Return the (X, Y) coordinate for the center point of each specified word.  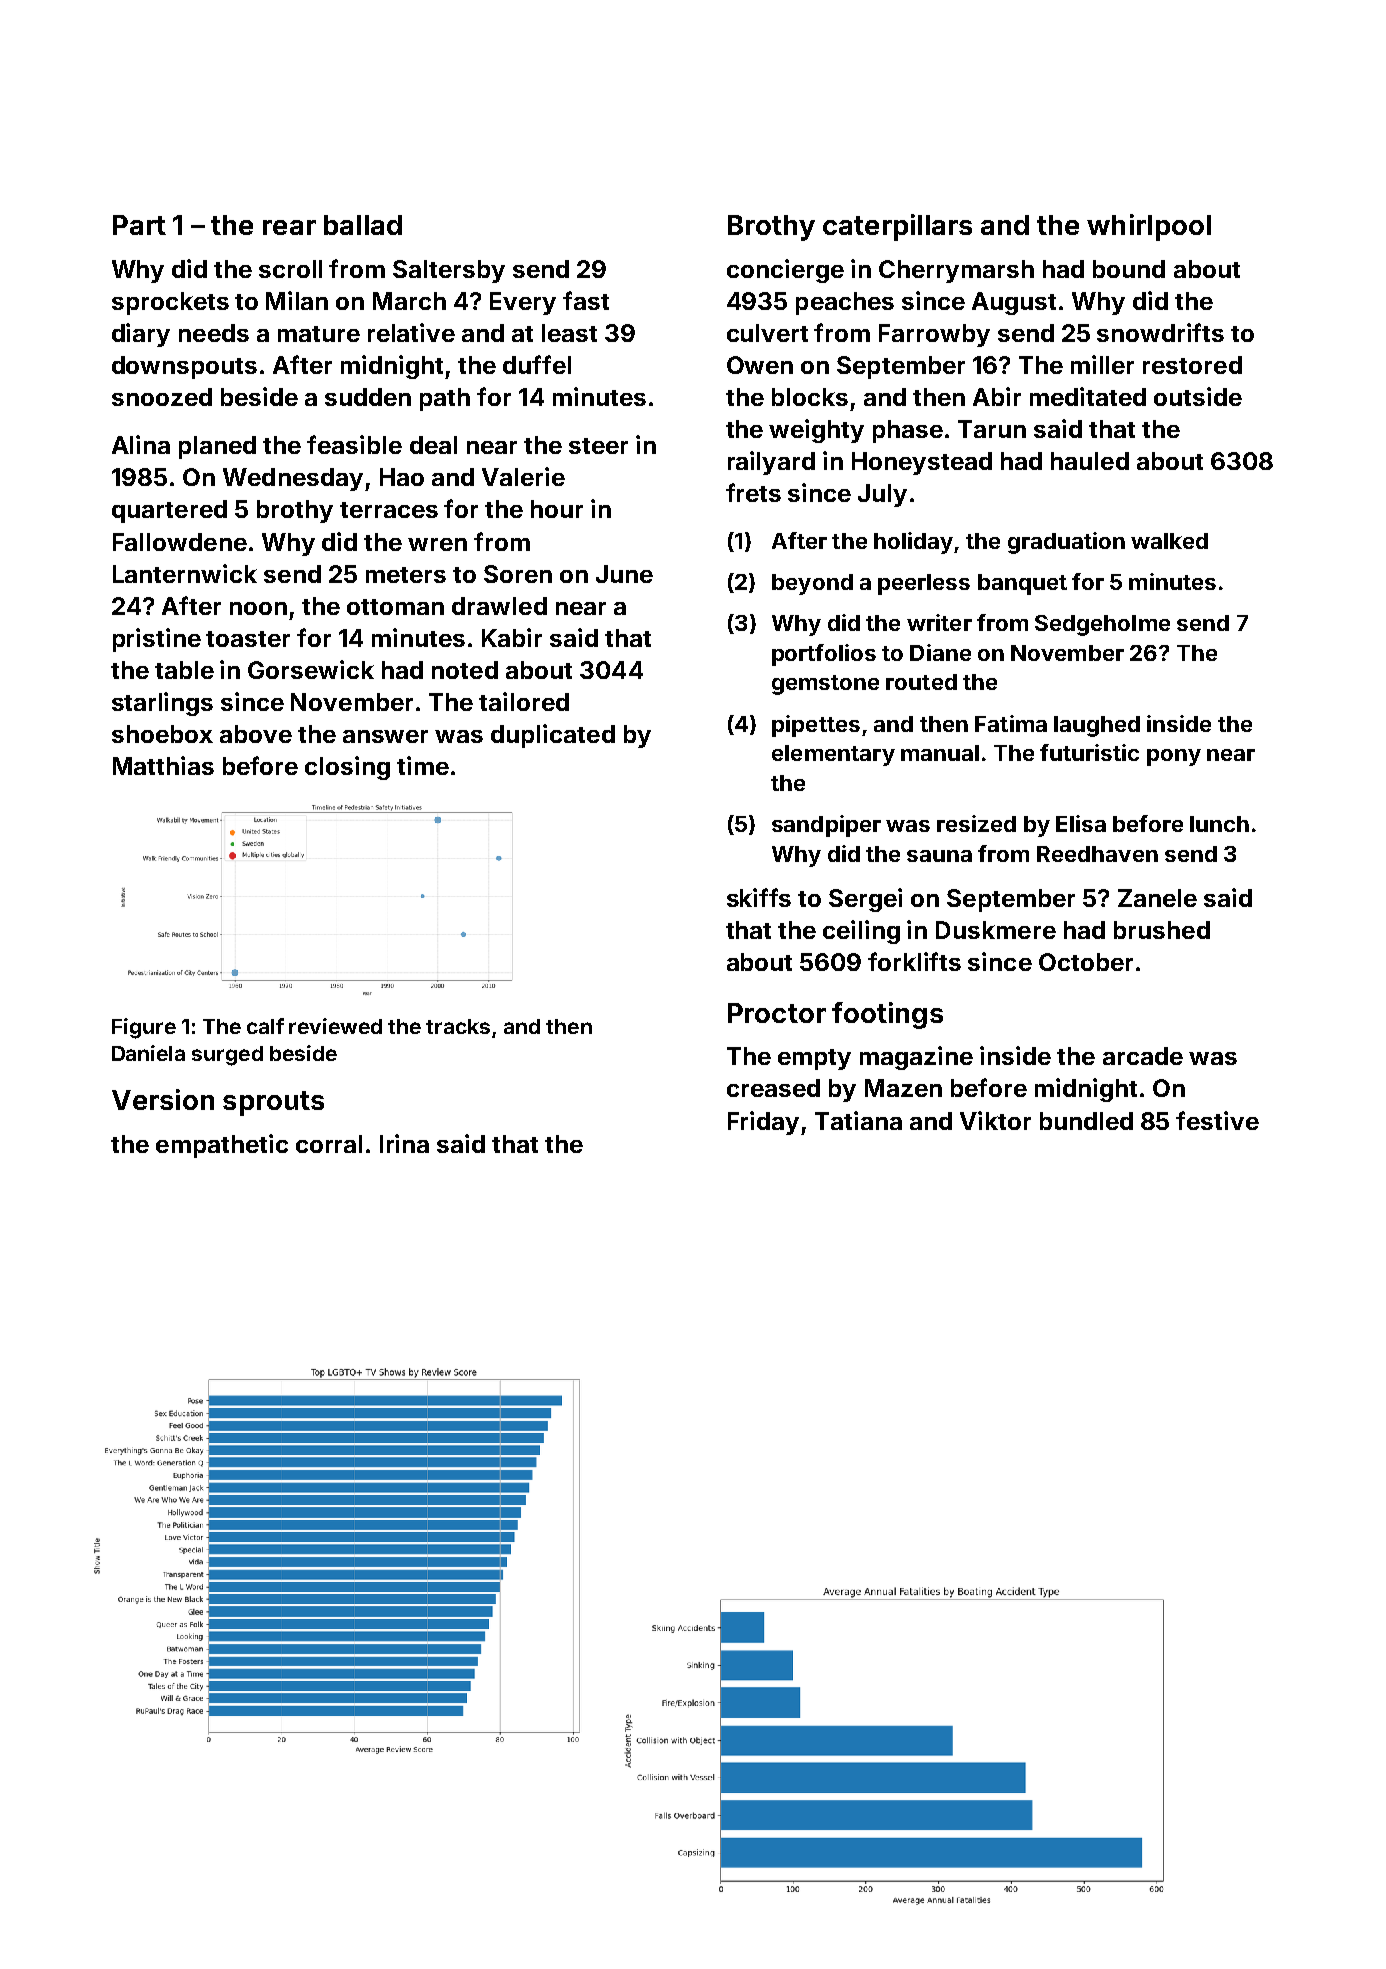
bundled (1086, 1121)
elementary (833, 755)
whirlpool (1149, 227)
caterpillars (897, 227)
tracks (458, 1026)
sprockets (170, 303)
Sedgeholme (1102, 625)
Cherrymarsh (956, 271)
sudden (368, 397)
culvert (767, 333)
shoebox (162, 734)
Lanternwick (185, 573)
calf (265, 1026)
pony (1174, 757)
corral (329, 1144)
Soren (518, 574)
